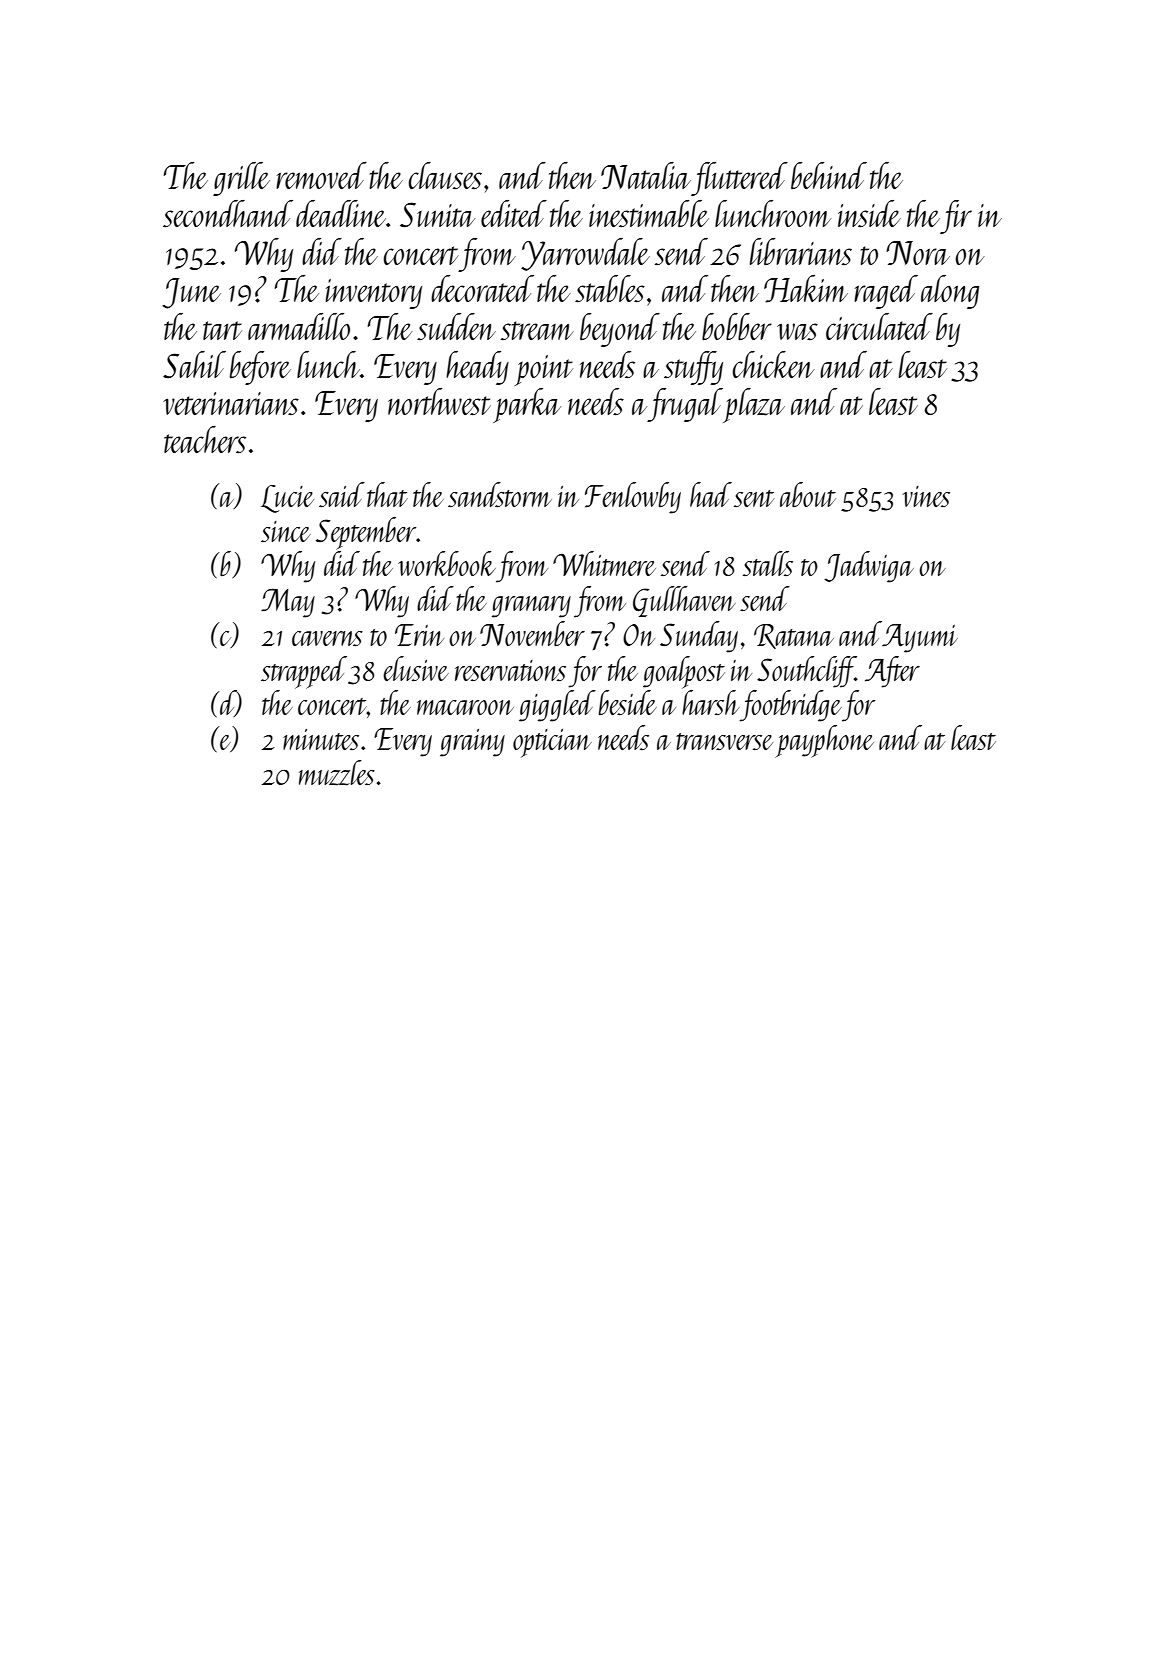 The width and height of the screenshot is (1165, 1654). Describe the element at coordinates (768, 563) in the screenshot. I see `stalls` at that location.
